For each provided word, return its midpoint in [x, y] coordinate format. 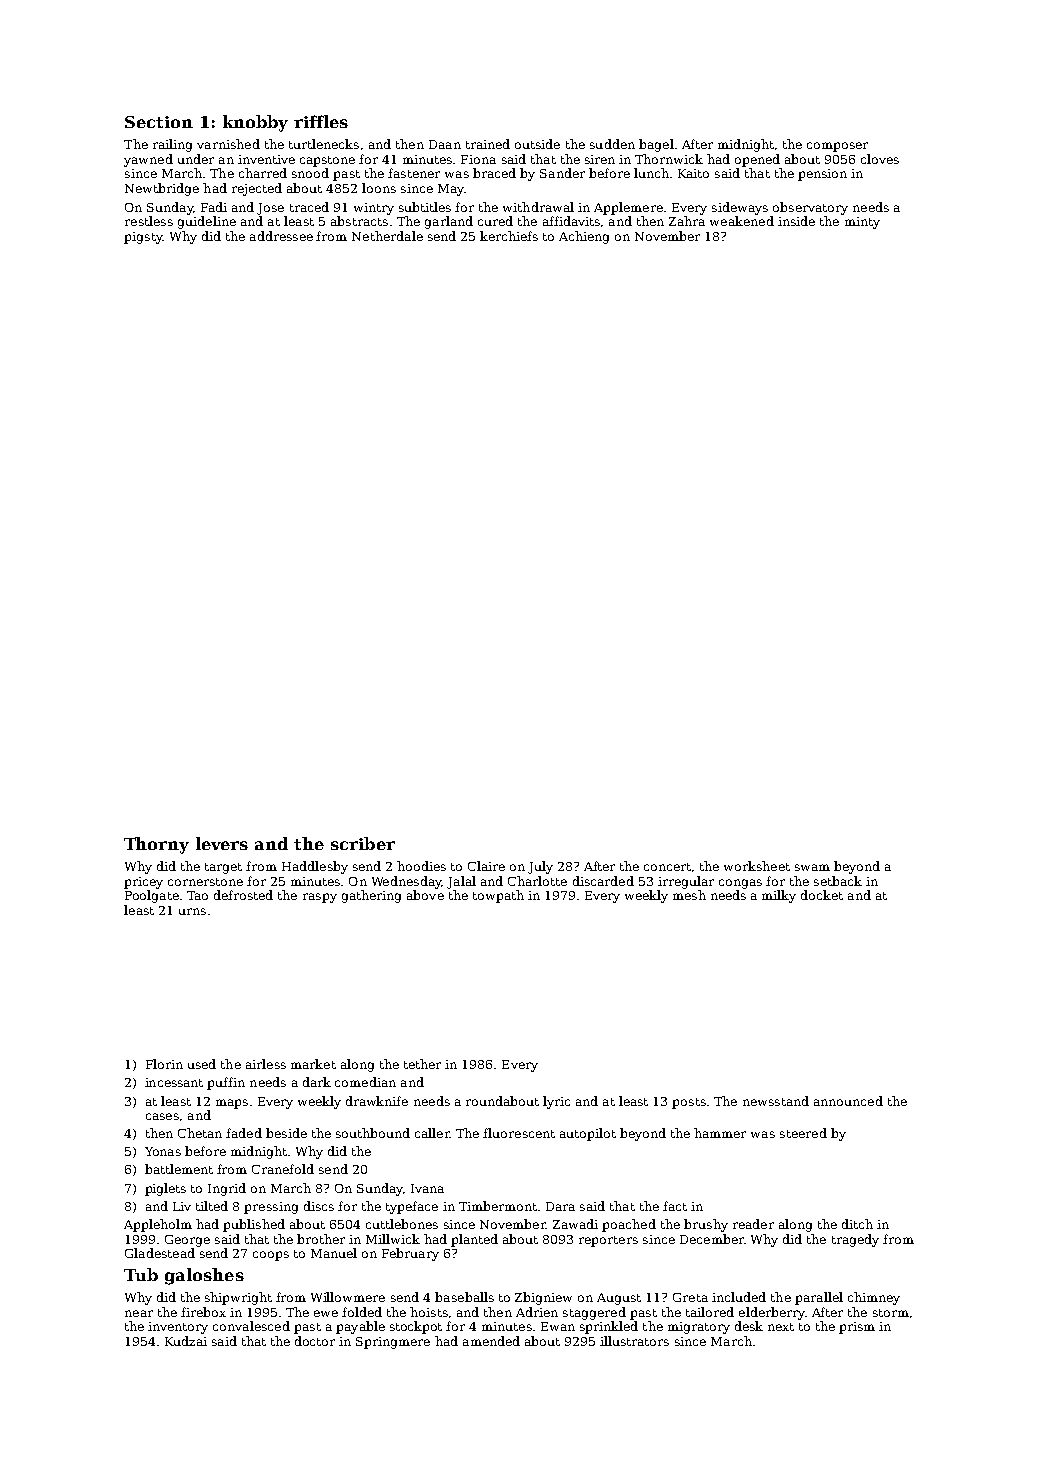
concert [667, 867]
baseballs [464, 1297]
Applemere [628, 208]
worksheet [757, 866]
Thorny [156, 845]
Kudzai [186, 1341]
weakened [742, 221]
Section [159, 122]
